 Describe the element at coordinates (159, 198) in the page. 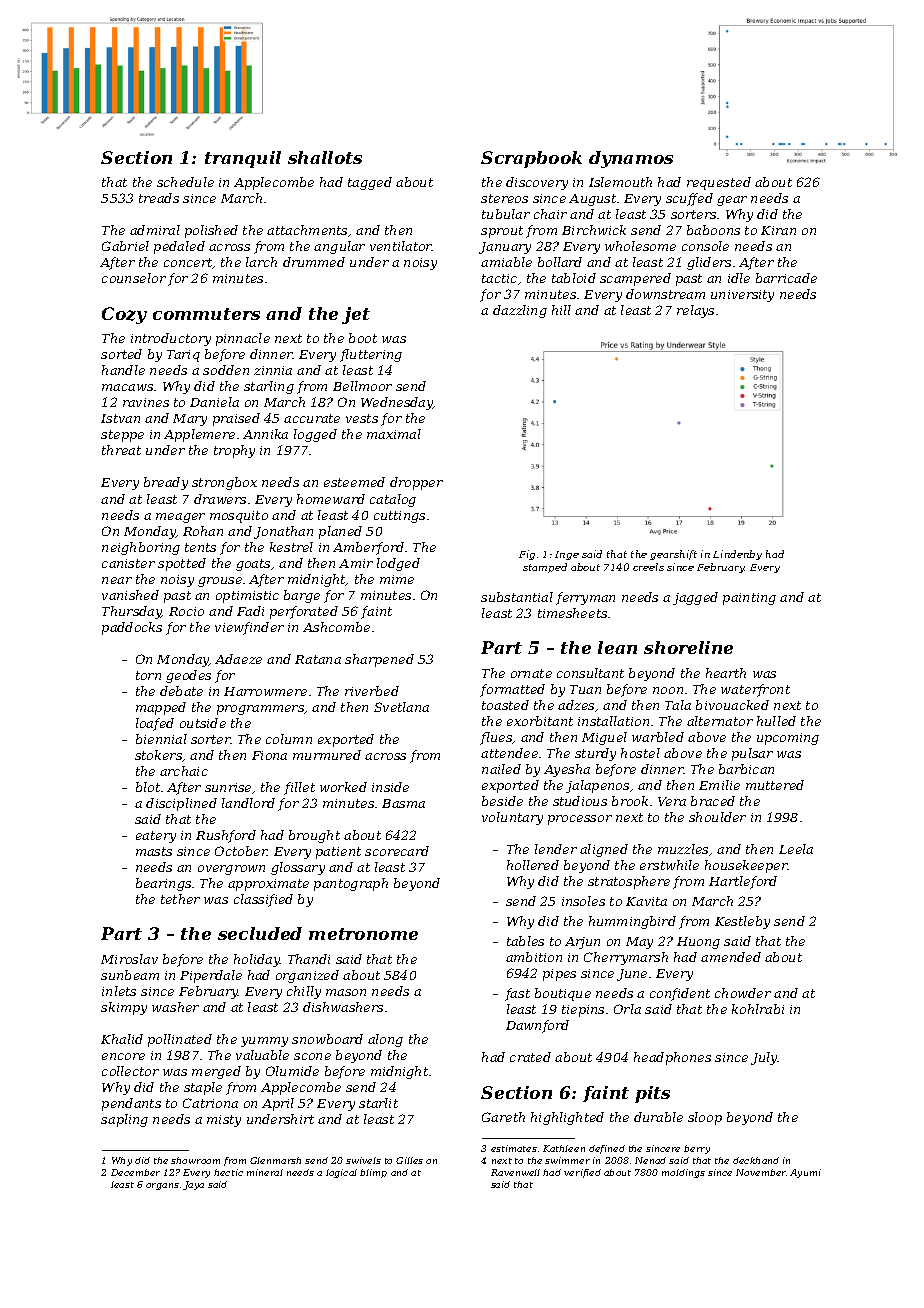

I see `treads` at that location.
